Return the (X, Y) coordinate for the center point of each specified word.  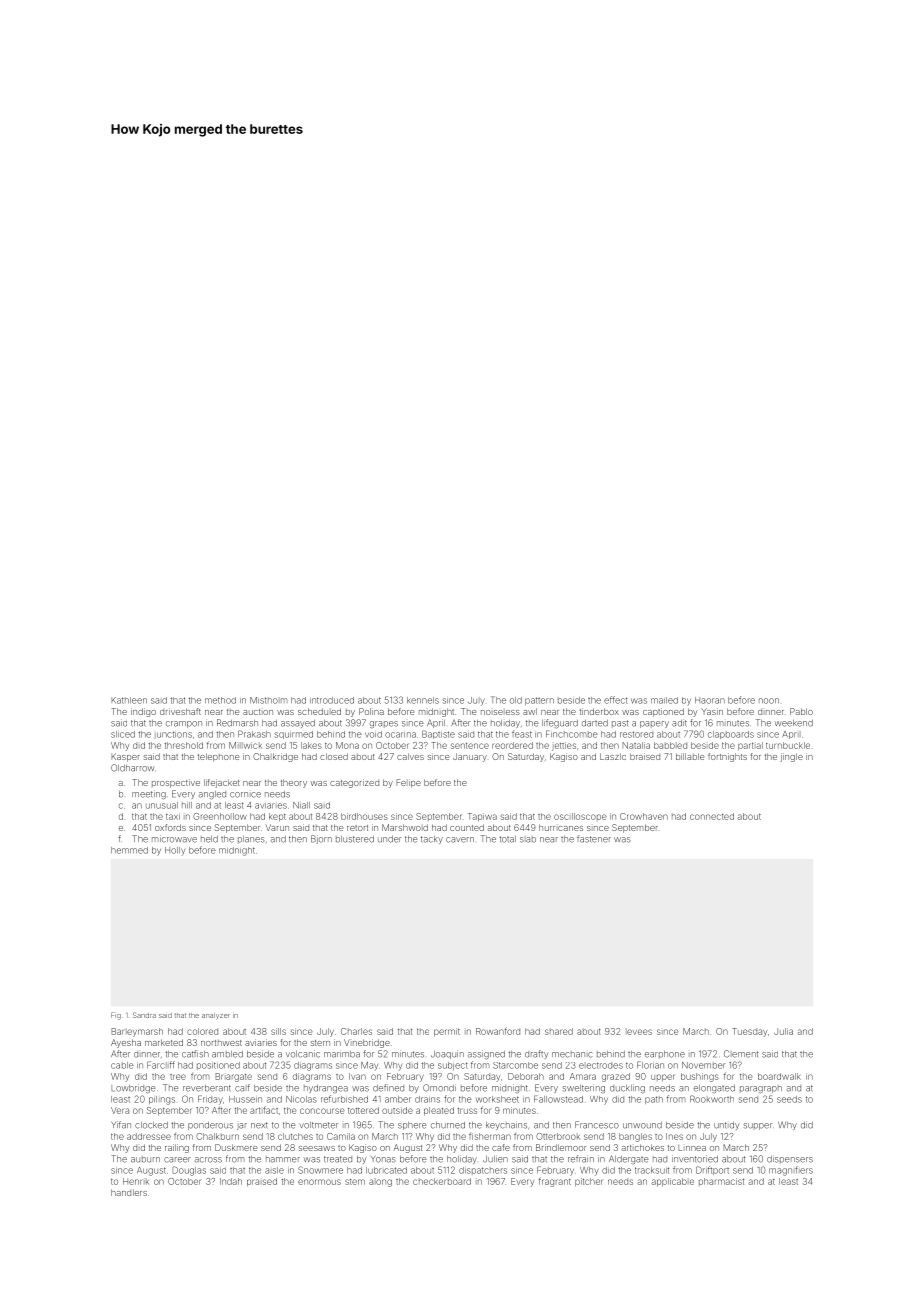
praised (262, 1182)
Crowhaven (644, 816)
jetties (564, 746)
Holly (175, 851)
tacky (432, 840)
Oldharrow (133, 768)
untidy (727, 1126)
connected (712, 816)
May (369, 1066)
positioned (218, 1066)
